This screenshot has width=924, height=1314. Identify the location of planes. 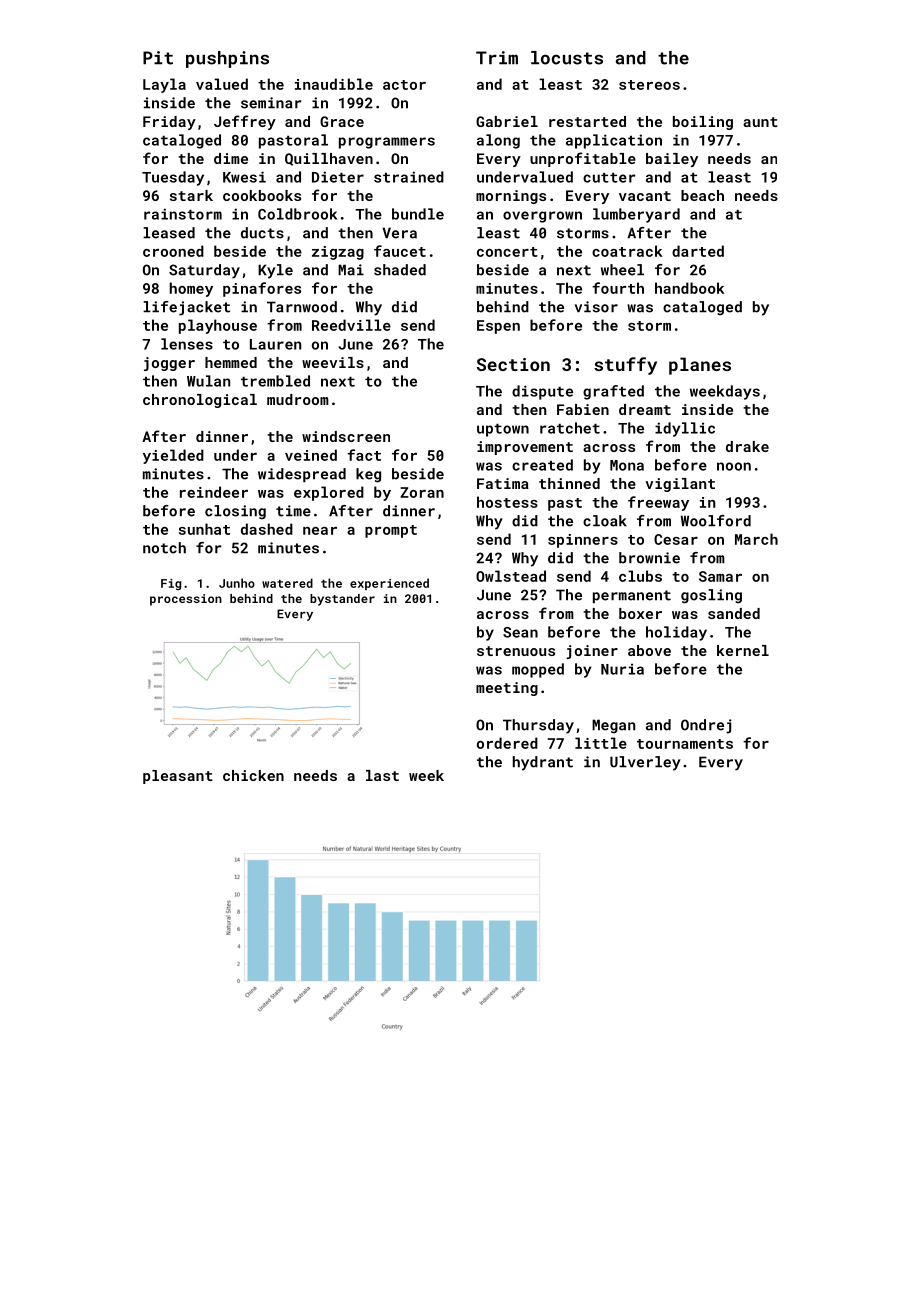
(700, 366).
